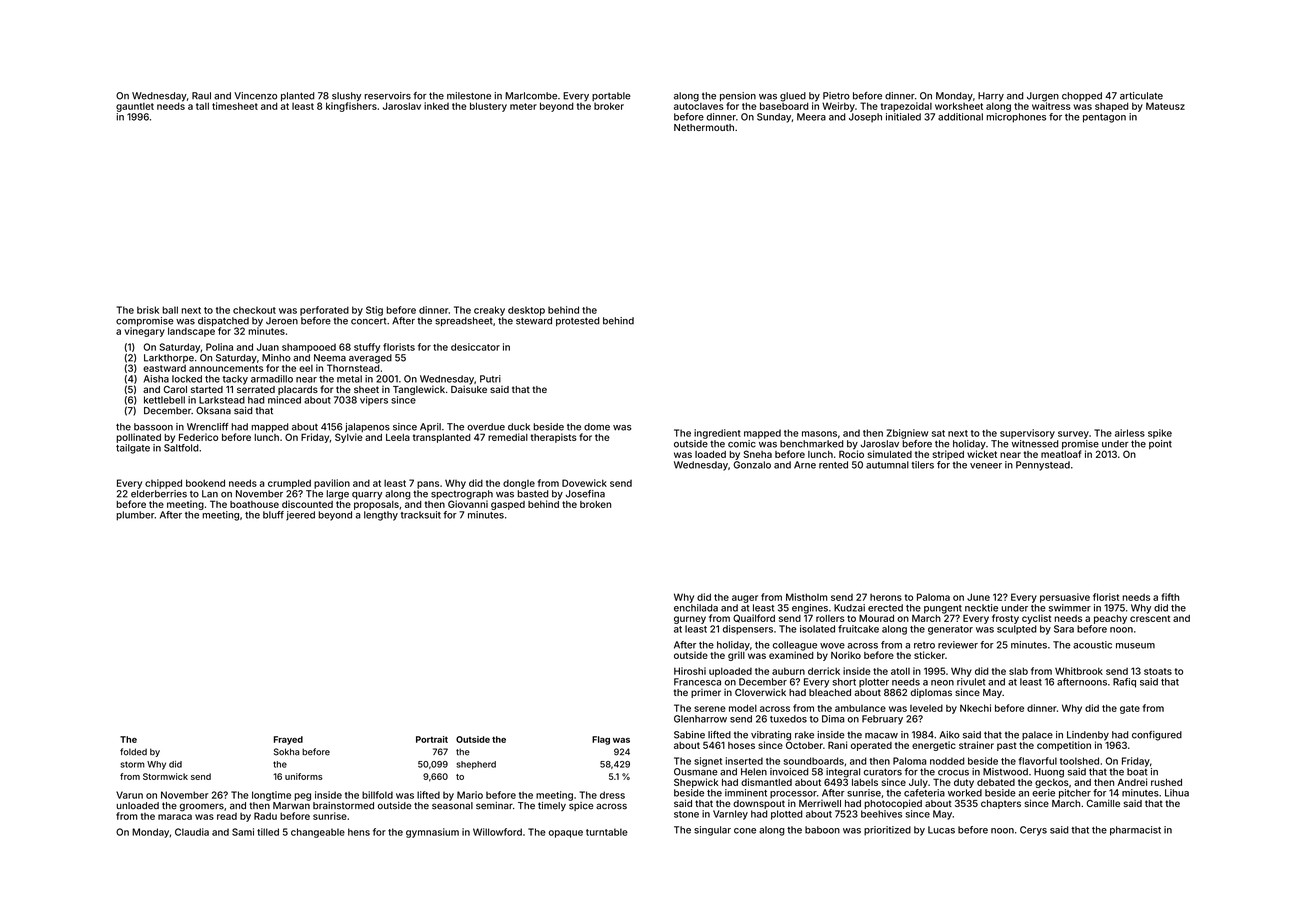  What do you see at coordinates (192, 832) in the image?
I see `Claudia` at bounding box center [192, 832].
